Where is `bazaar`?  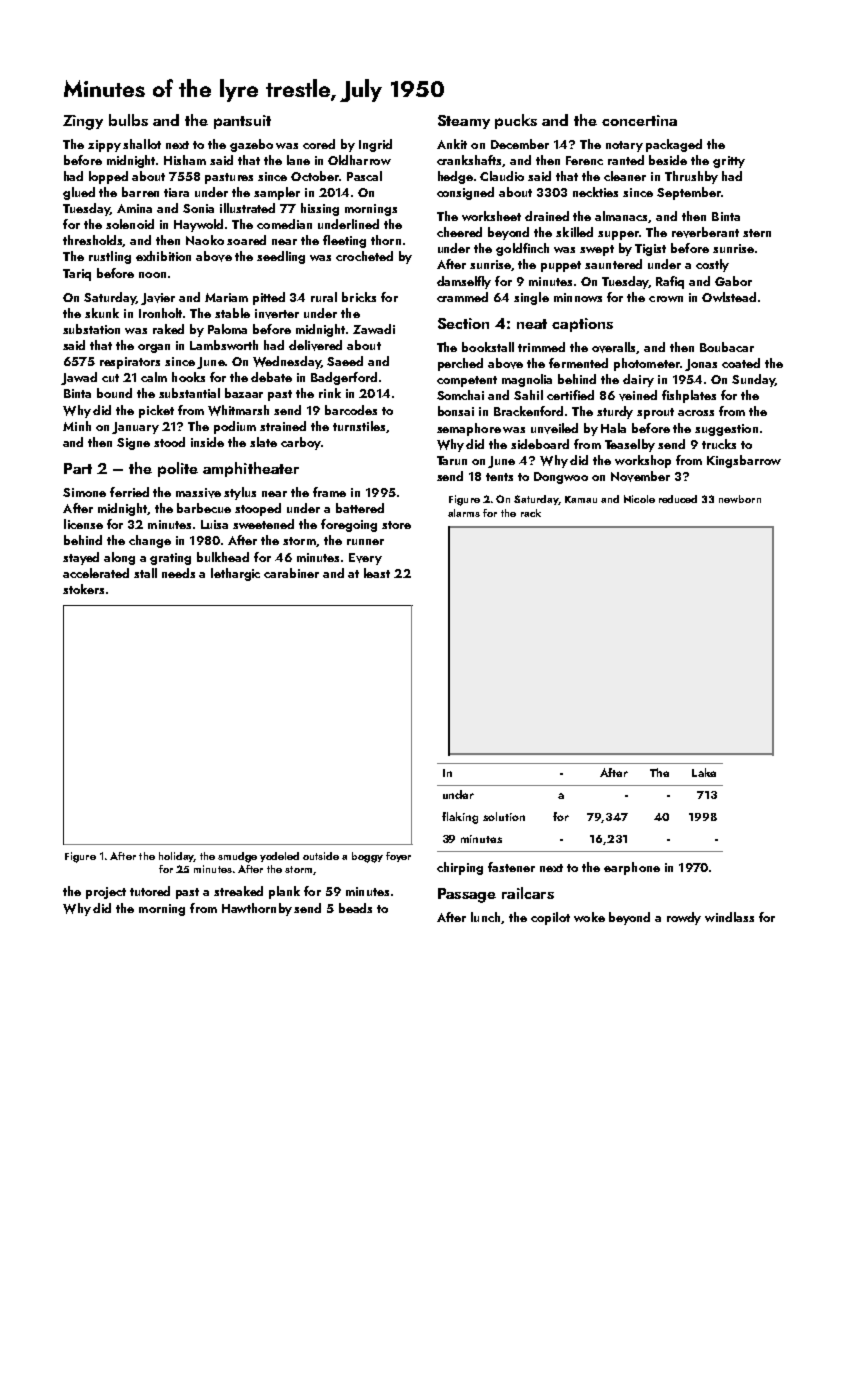 bazaar is located at coordinates (244, 393).
